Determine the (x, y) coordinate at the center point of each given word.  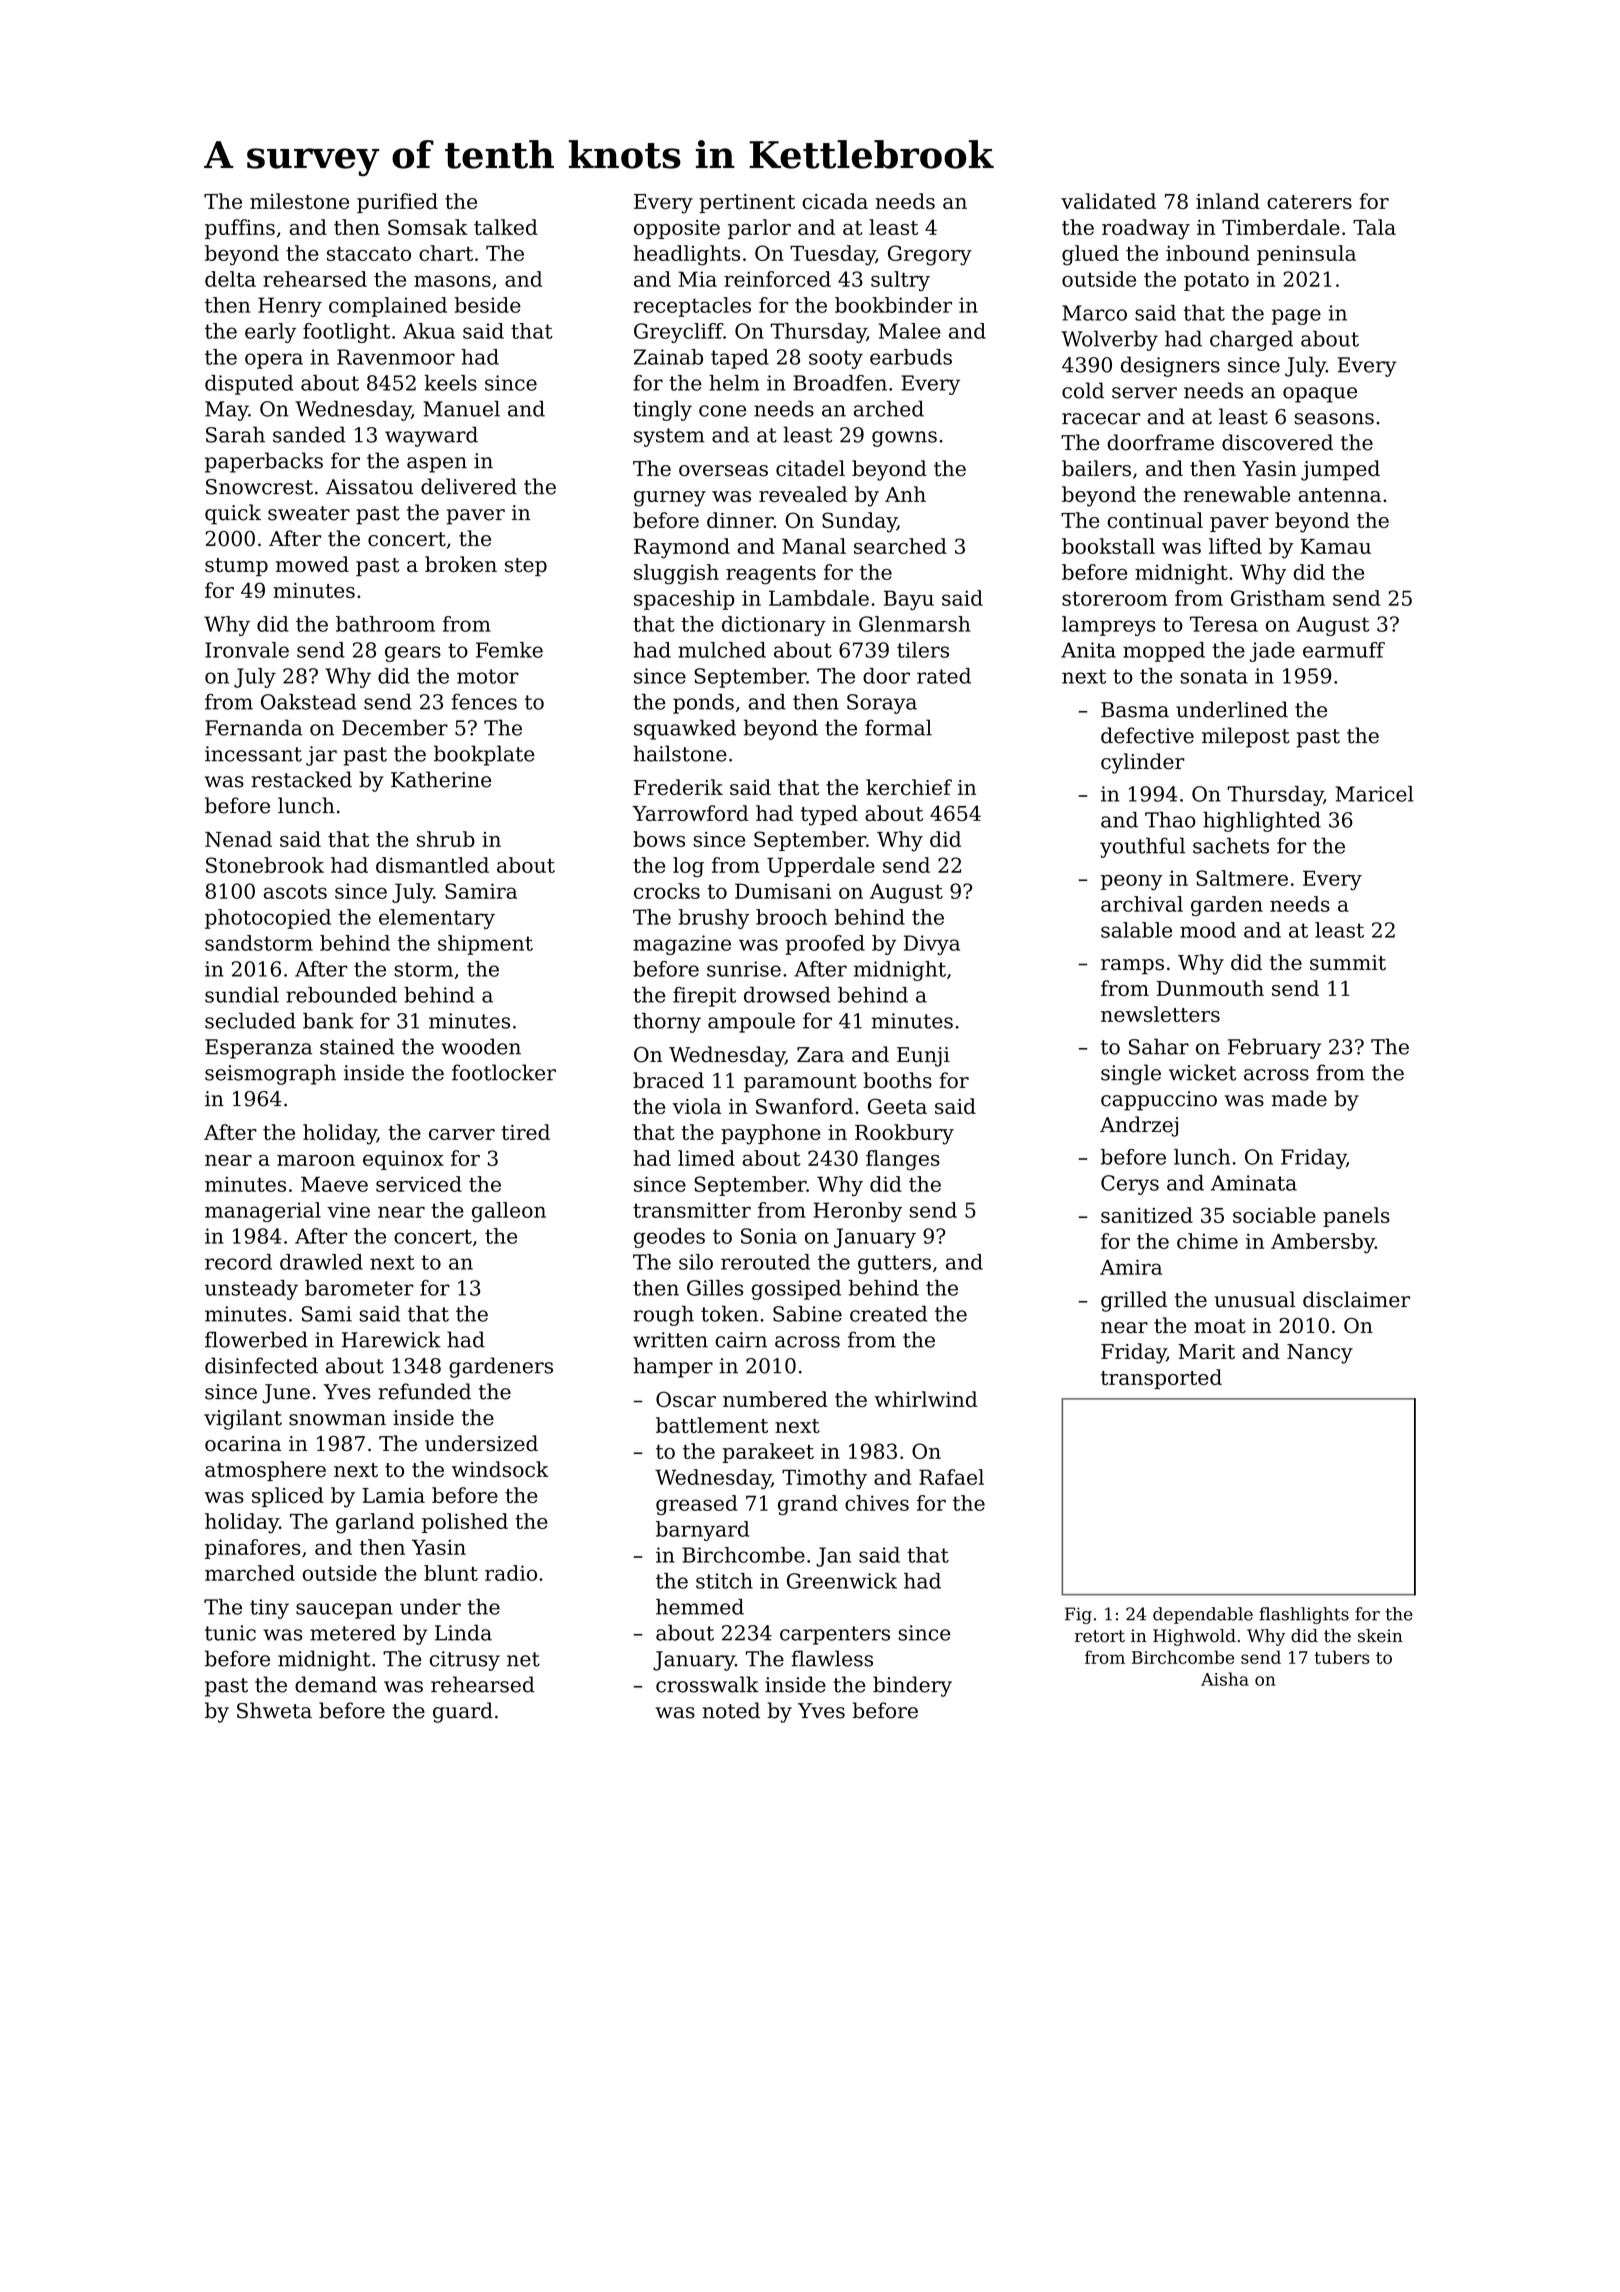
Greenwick (842, 1581)
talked (506, 227)
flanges (903, 1160)
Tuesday (833, 255)
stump (236, 567)
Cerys (1130, 1185)
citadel (810, 468)
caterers (1309, 202)
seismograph (270, 1074)
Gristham (1278, 598)
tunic (230, 1633)
